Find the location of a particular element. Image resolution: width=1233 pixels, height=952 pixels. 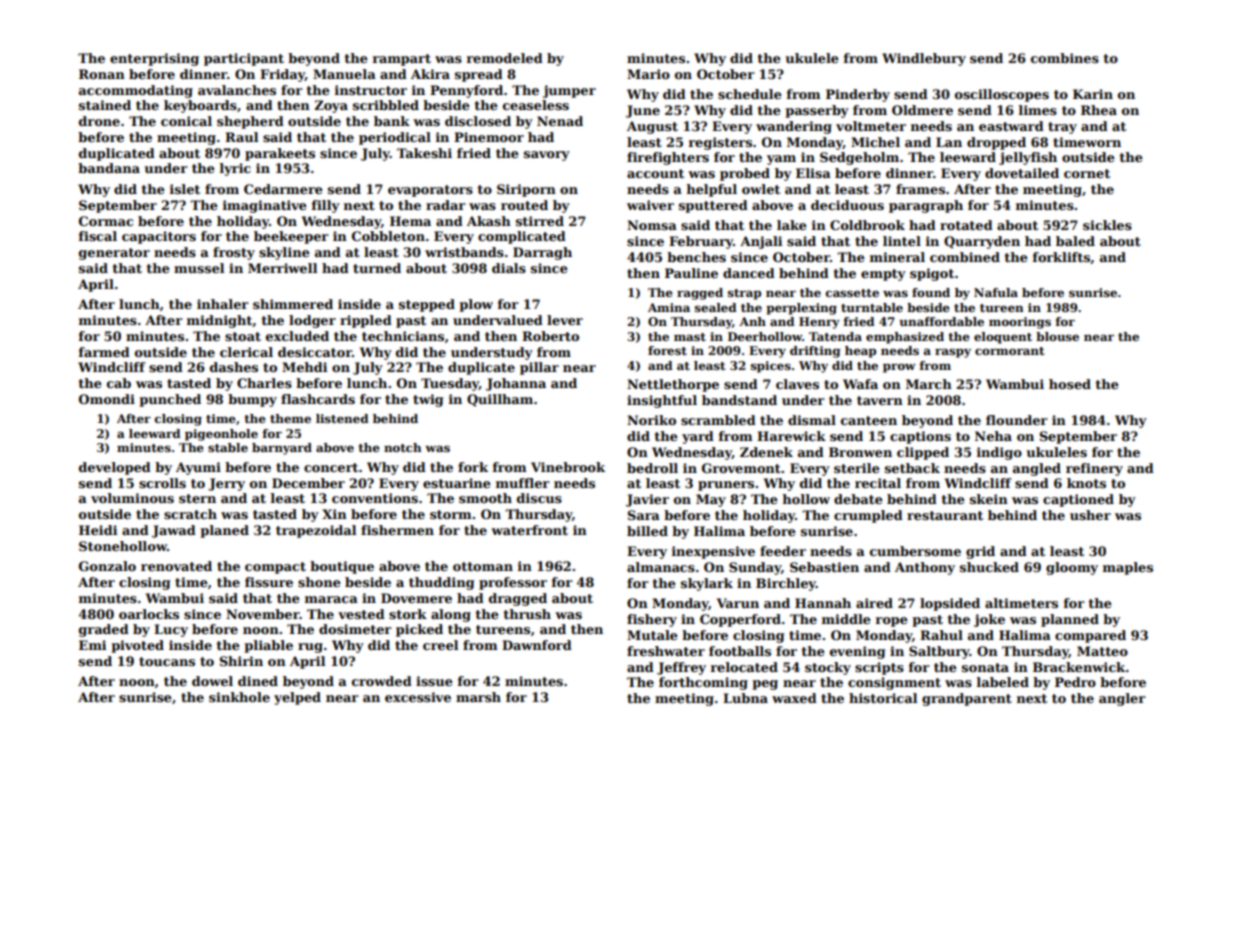

pivoted is located at coordinates (137, 646).
